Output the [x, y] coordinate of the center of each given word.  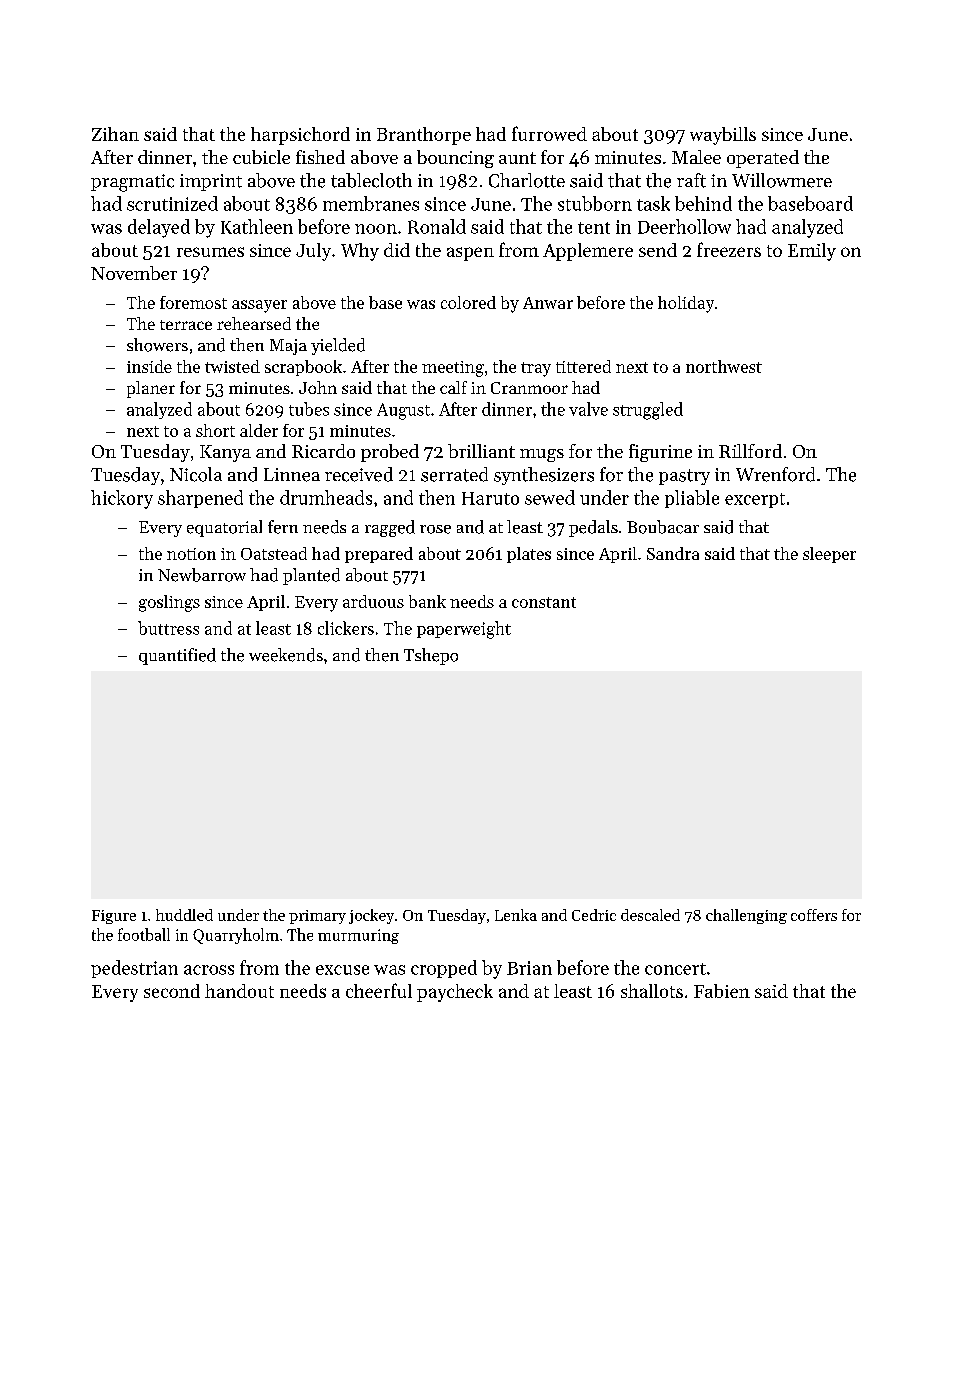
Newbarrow [202, 575]
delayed [159, 228]
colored [468, 302]
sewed [550, 497]
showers [157, 345]
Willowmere [782, 180]
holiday [686, 304]
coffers [814, 915]
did [397, 250]
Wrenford [775, 474]
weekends [286, 655]
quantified [177, 656]
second [172, 991]
